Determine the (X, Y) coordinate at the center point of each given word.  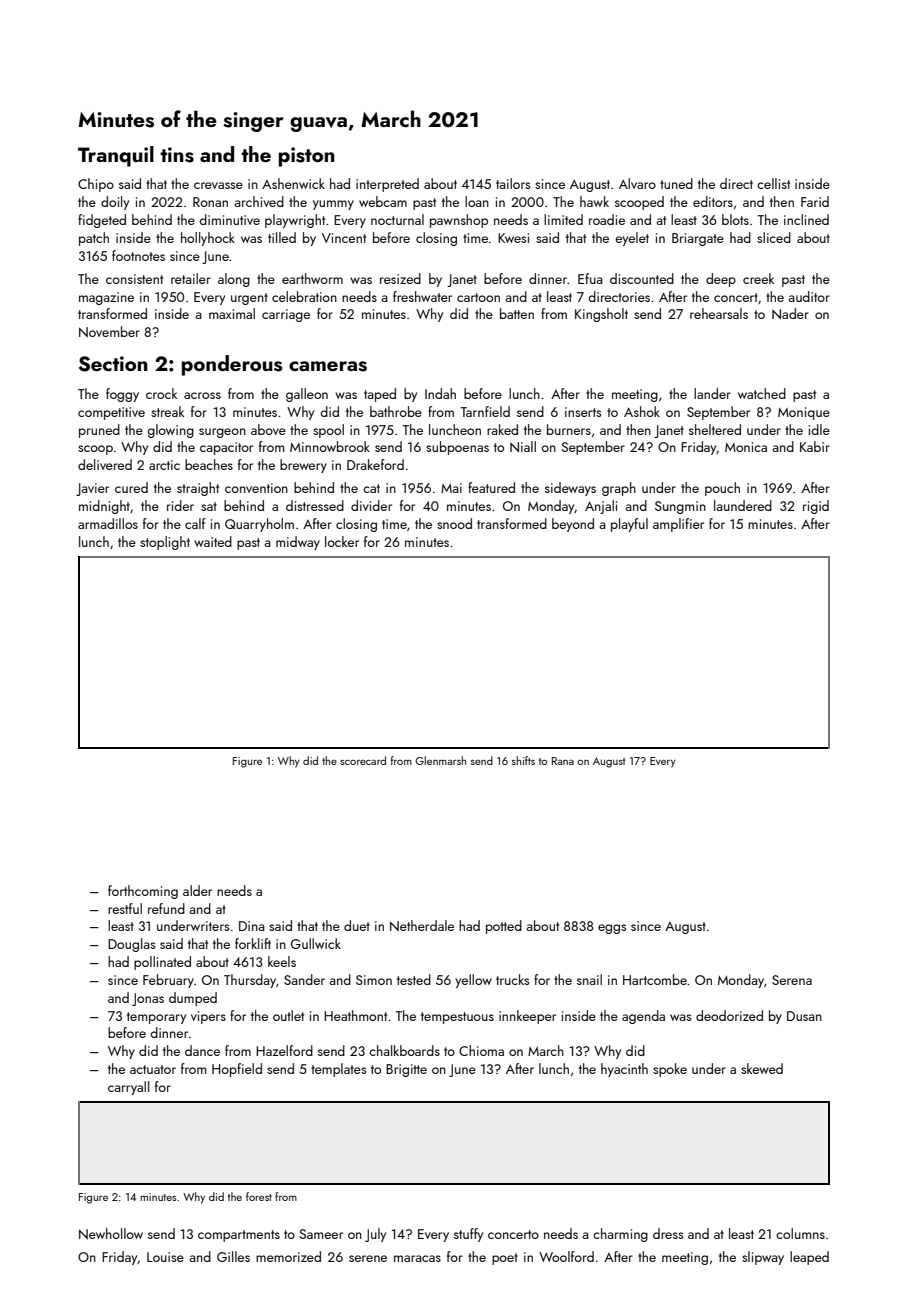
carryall (128, 1088)
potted (504, 927)
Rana (563, 761)
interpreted (387, 185)
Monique (804, 413)
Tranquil (116, 156)
